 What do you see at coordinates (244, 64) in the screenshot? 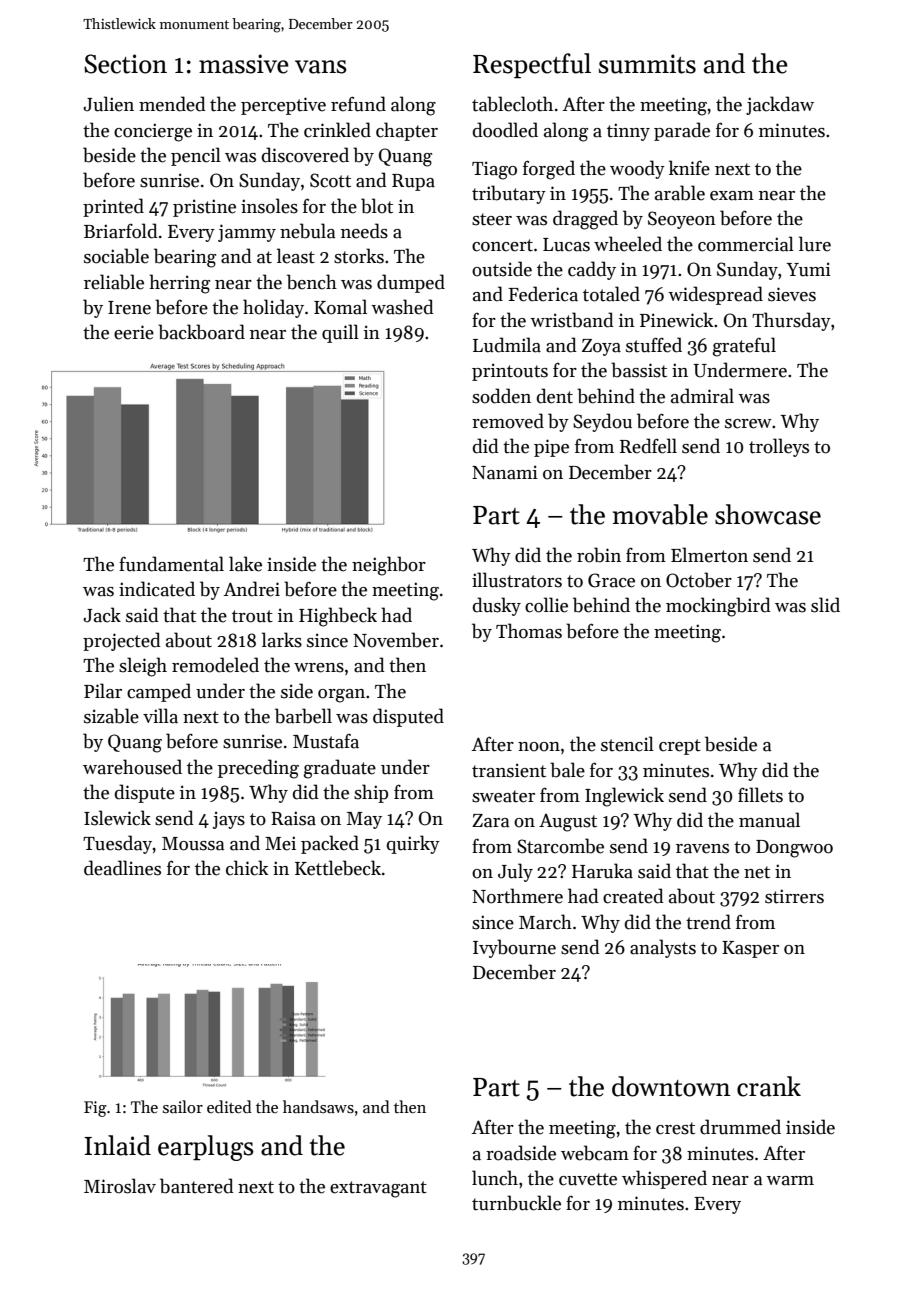
I see `massive` at bounding box center [244, 64].
